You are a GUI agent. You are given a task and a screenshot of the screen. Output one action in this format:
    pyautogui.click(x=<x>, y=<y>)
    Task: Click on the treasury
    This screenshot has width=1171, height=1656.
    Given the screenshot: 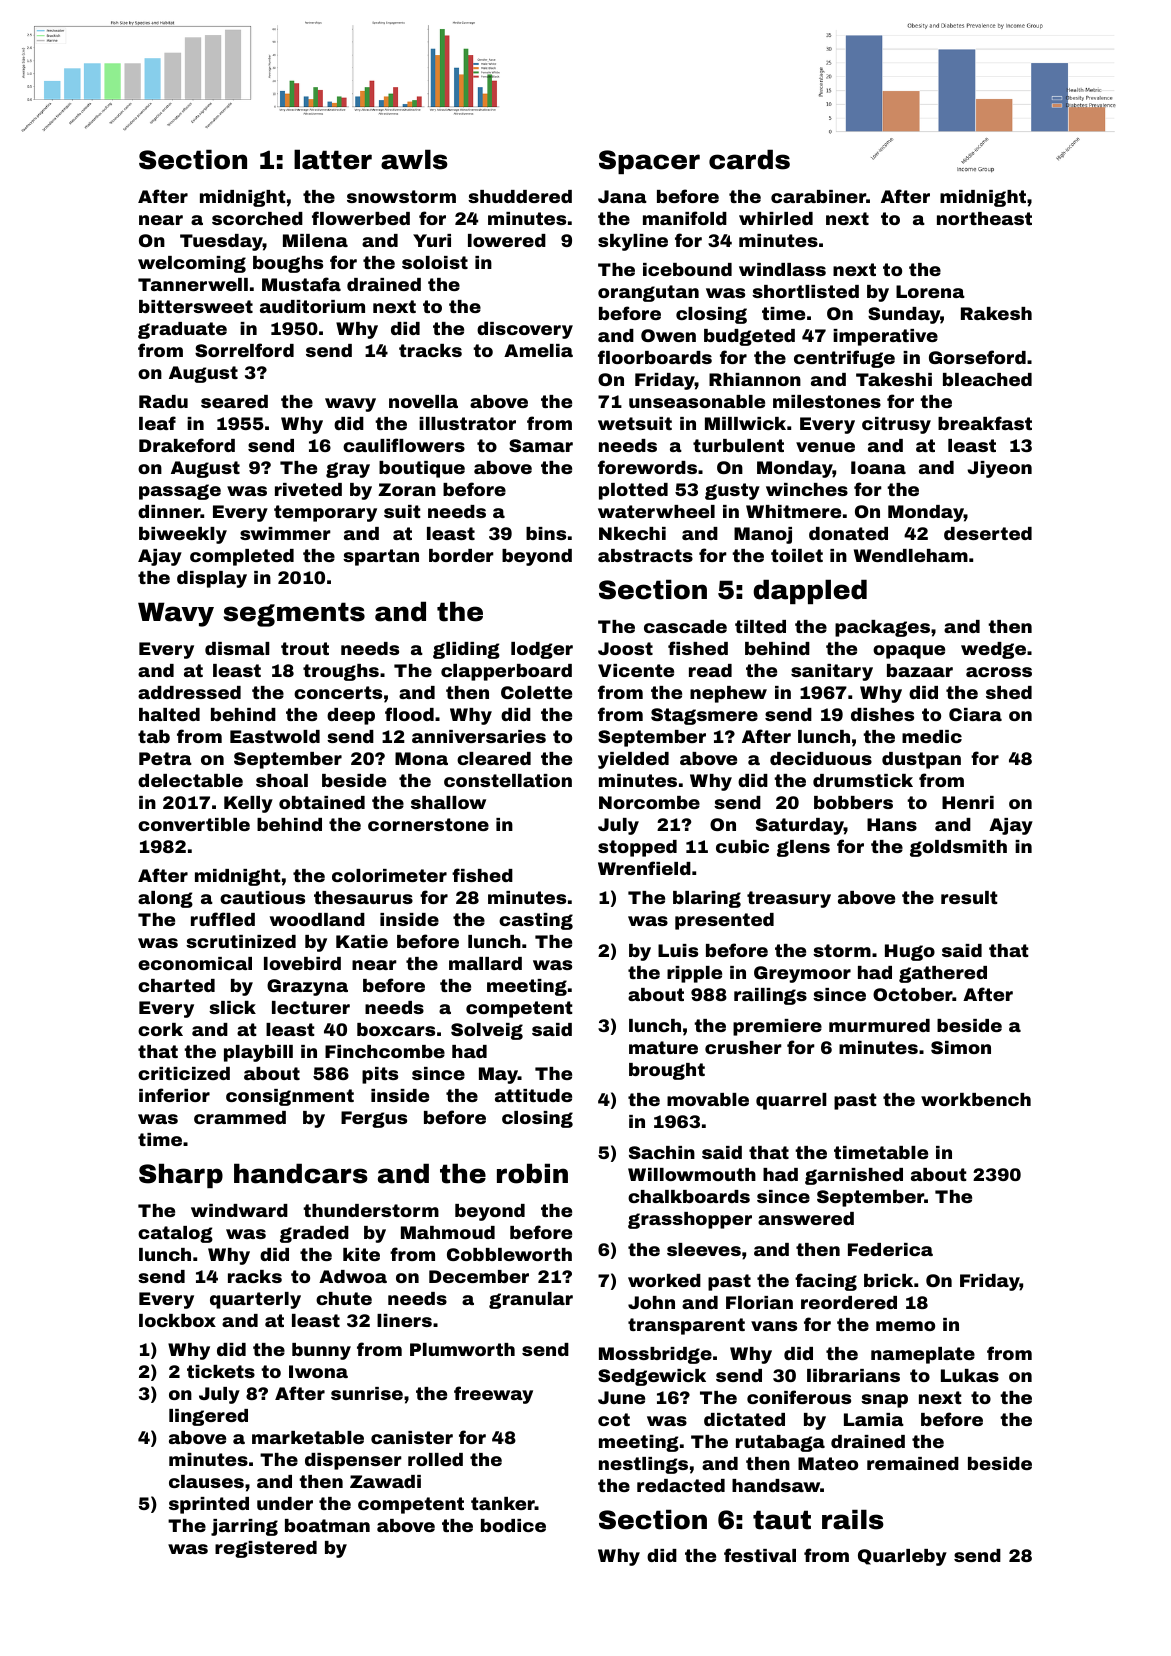 What is the action you would take?
    pyautogui.click(x=789, y=899)
